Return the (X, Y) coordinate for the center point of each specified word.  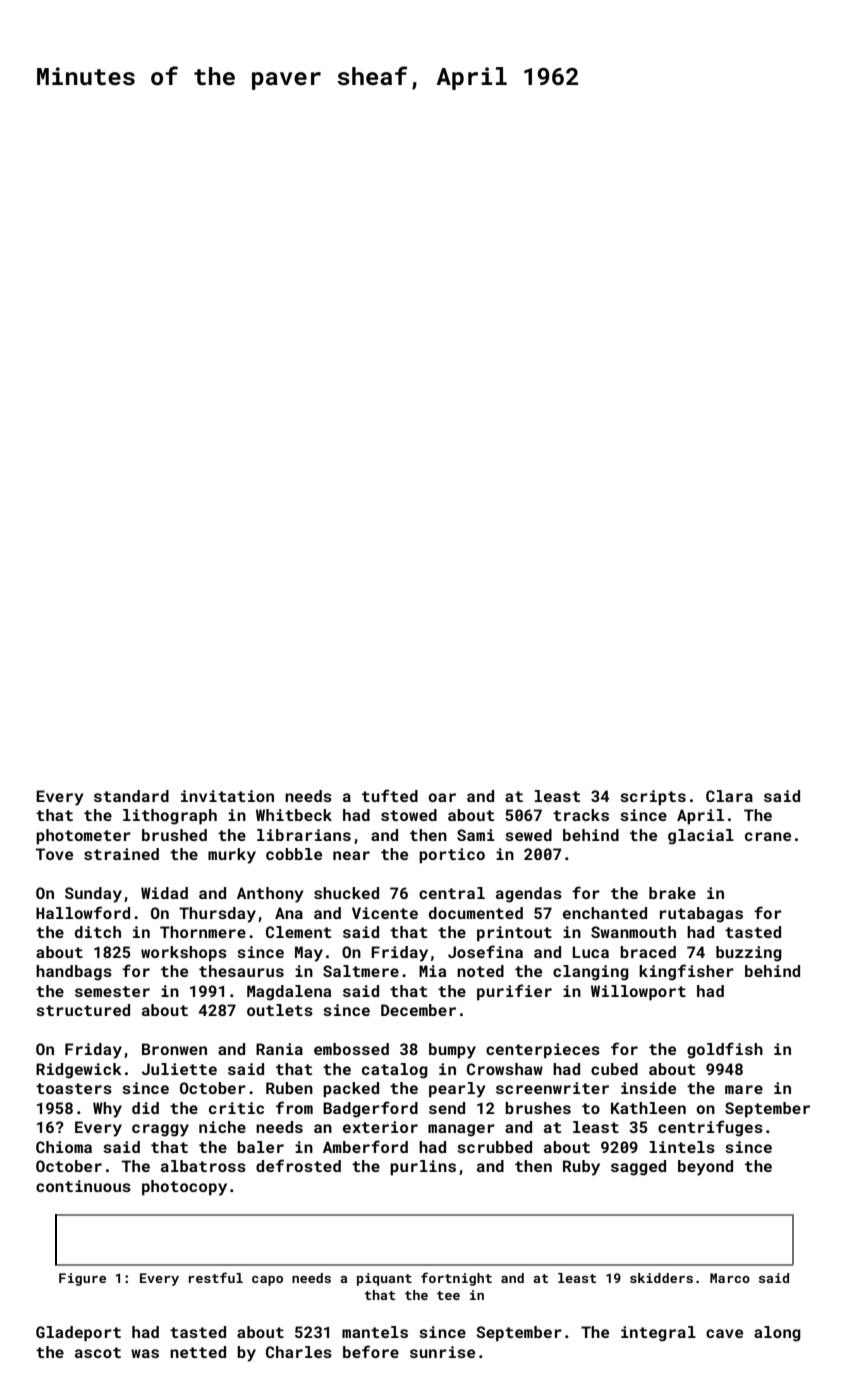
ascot (98, 1352)
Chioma (64, 1147)
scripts (653, 798)
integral (658, 1334)
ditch (98, 932)
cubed (614, 1069)
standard (131, 796)
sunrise (442, 1352)
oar (442, 797)
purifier (514, 992)
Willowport (638, 993)
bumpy (452, 1051)
